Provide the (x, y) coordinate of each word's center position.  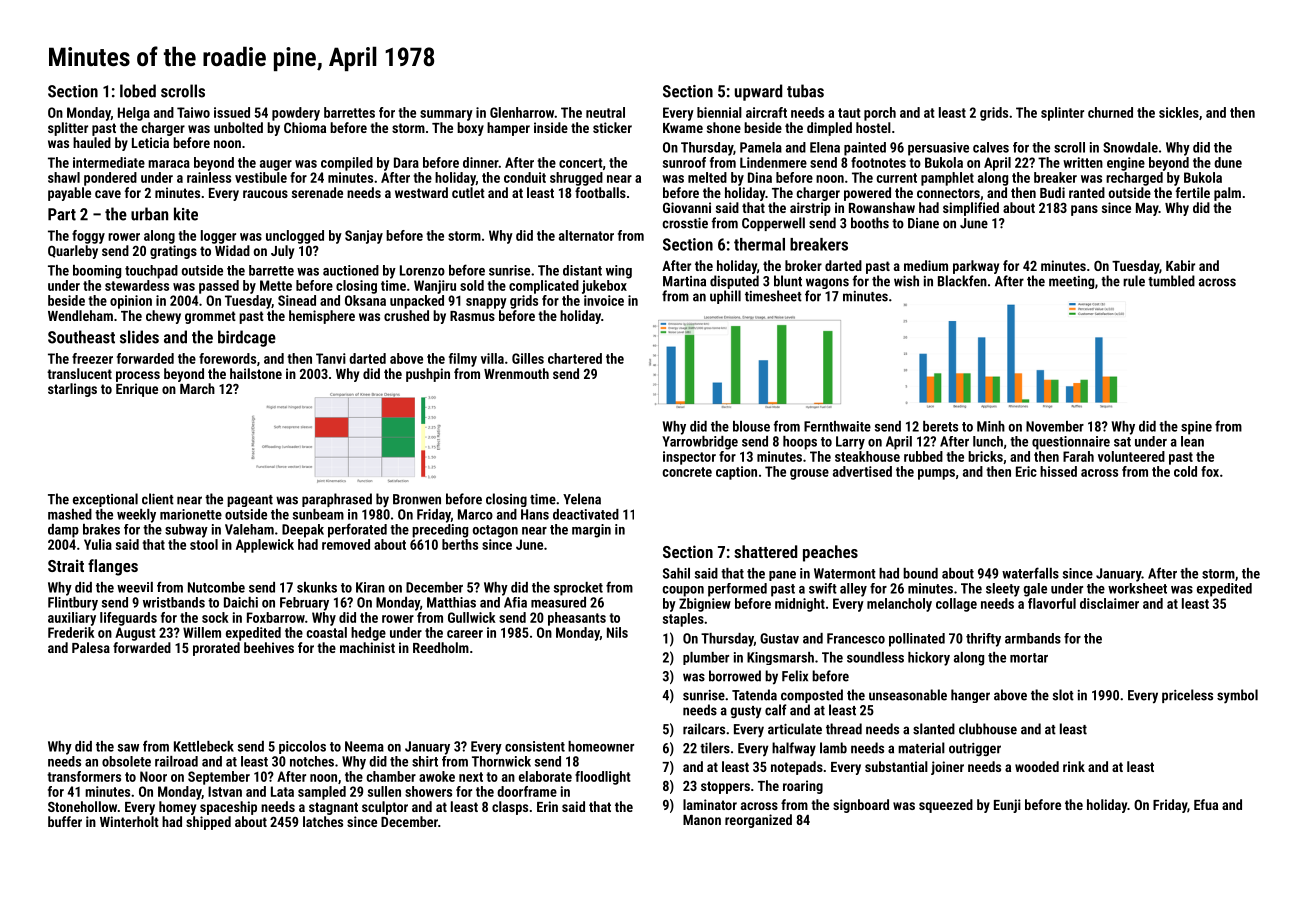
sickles (1179, 112)
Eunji (1007, 806)
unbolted (238, 127)
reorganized (758, 821)
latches (323, 821)
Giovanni (687, 207)
